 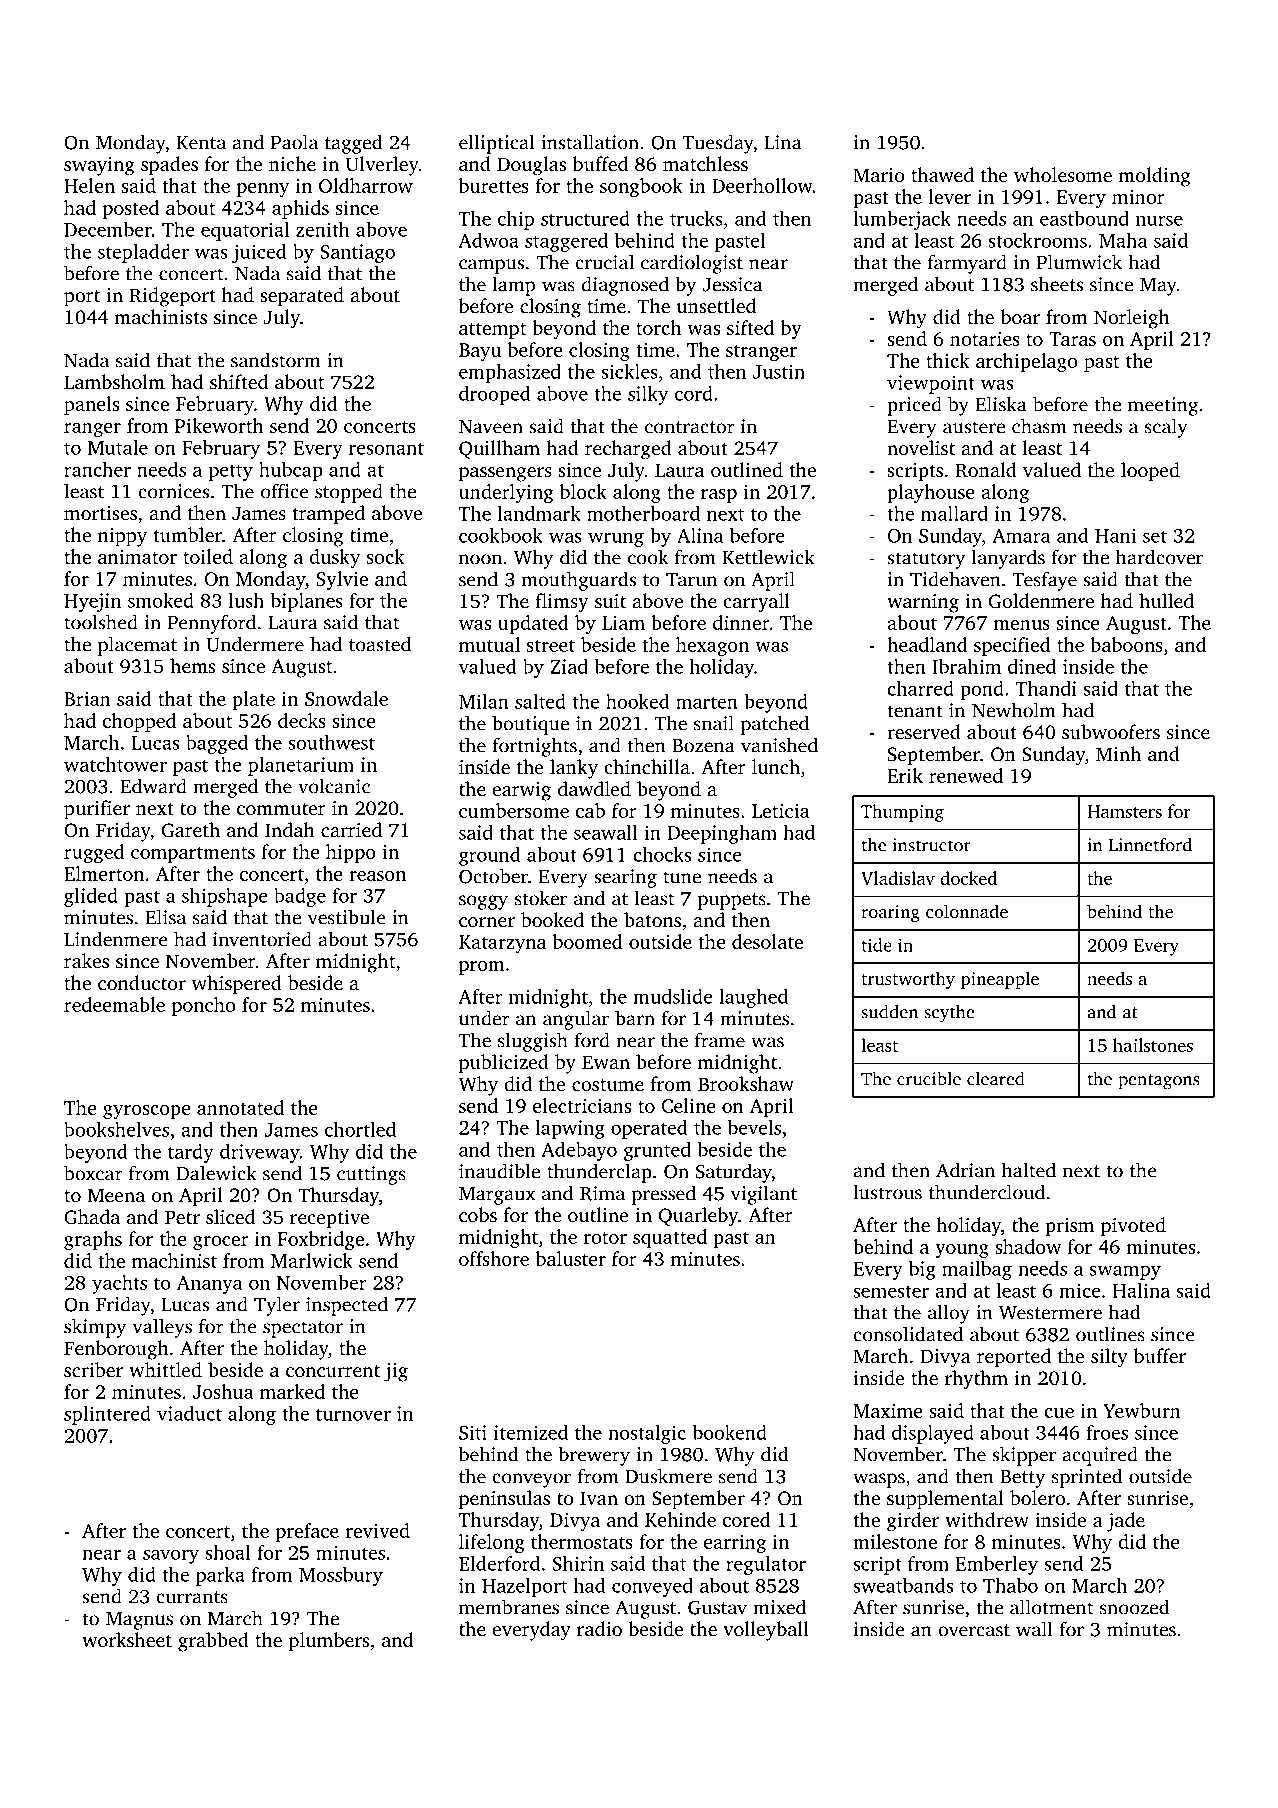 What do you see at coordinates (496, 144) in the screenshot?
I see `elliptical` at bounding box center [496, 144].
